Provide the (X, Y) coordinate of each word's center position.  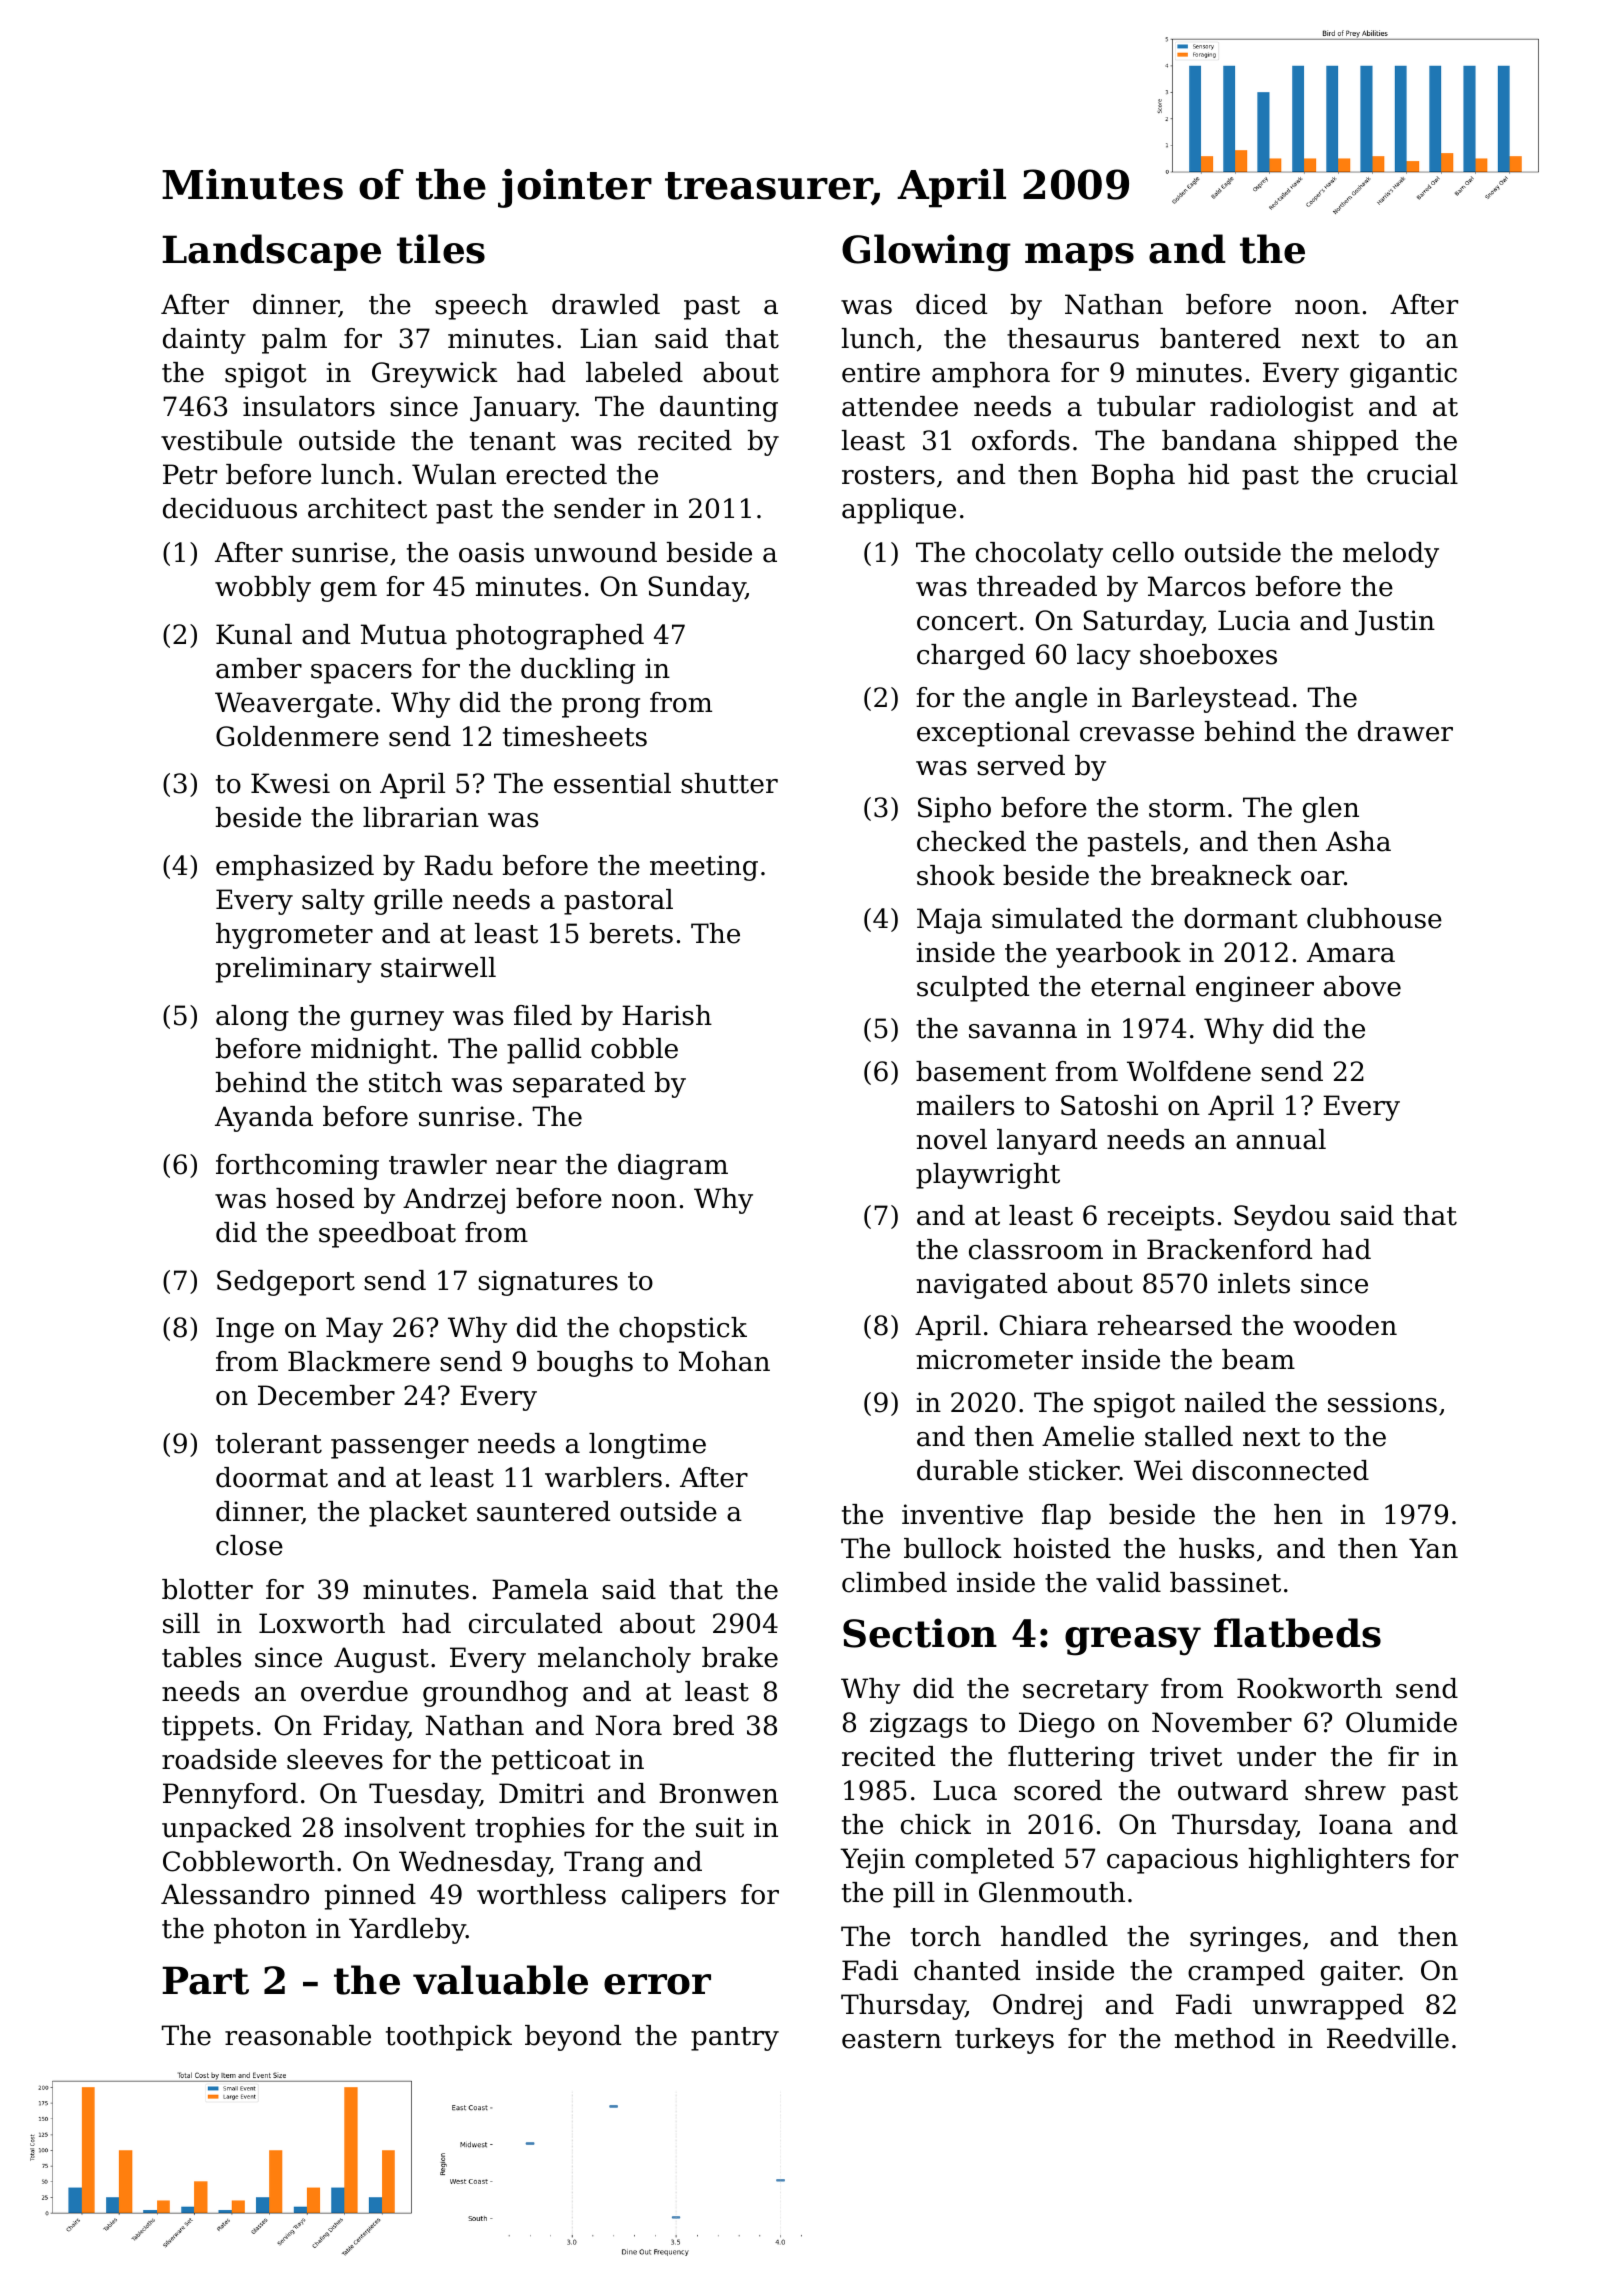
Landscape (271, 252)
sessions (1382, 1402)
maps (1079, 257)
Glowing (926, 253)
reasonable (298, 2035)
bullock (953, 1548)
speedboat (387, 1235)
